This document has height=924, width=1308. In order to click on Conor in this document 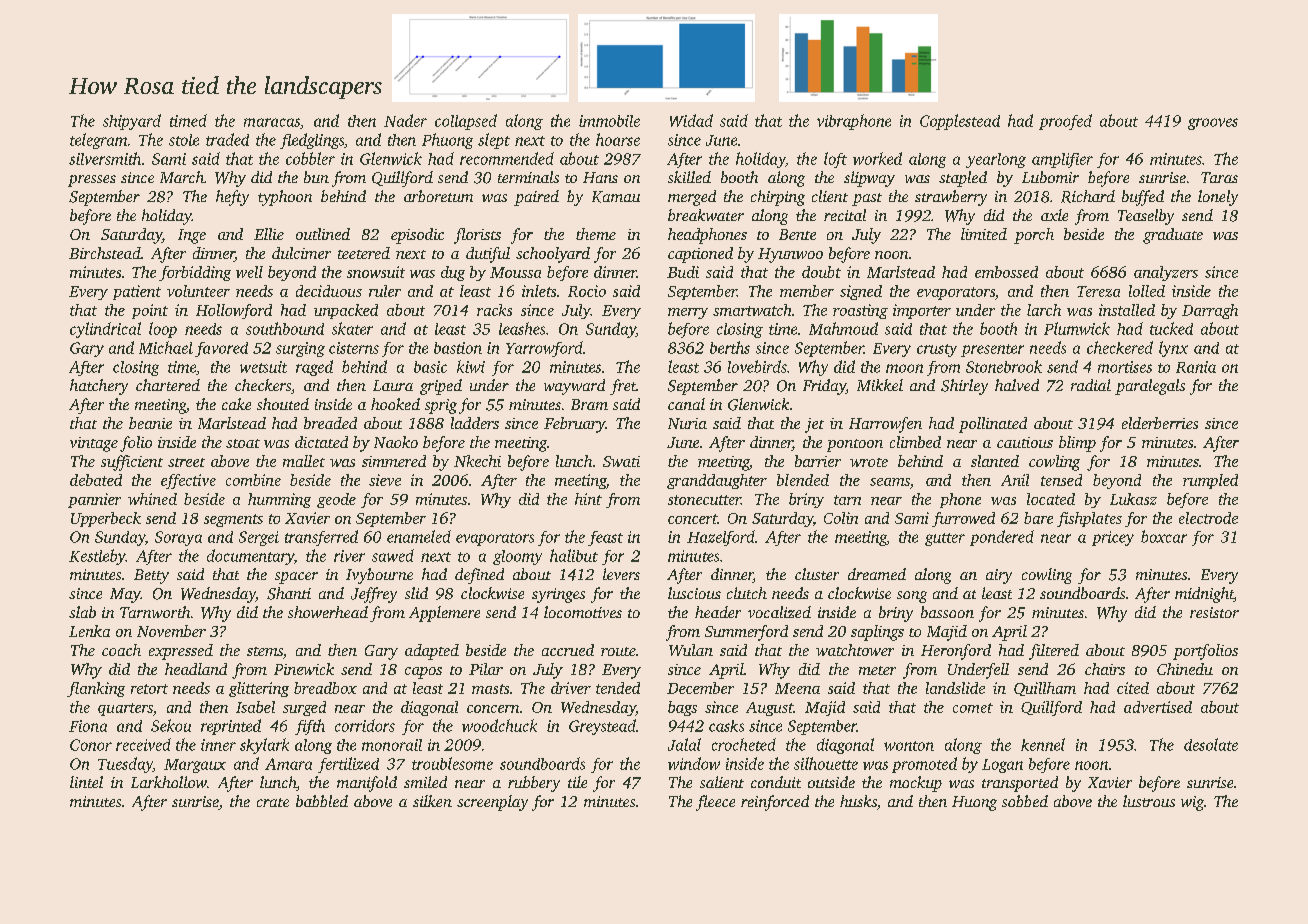, I will do `click(91, 745)`.
